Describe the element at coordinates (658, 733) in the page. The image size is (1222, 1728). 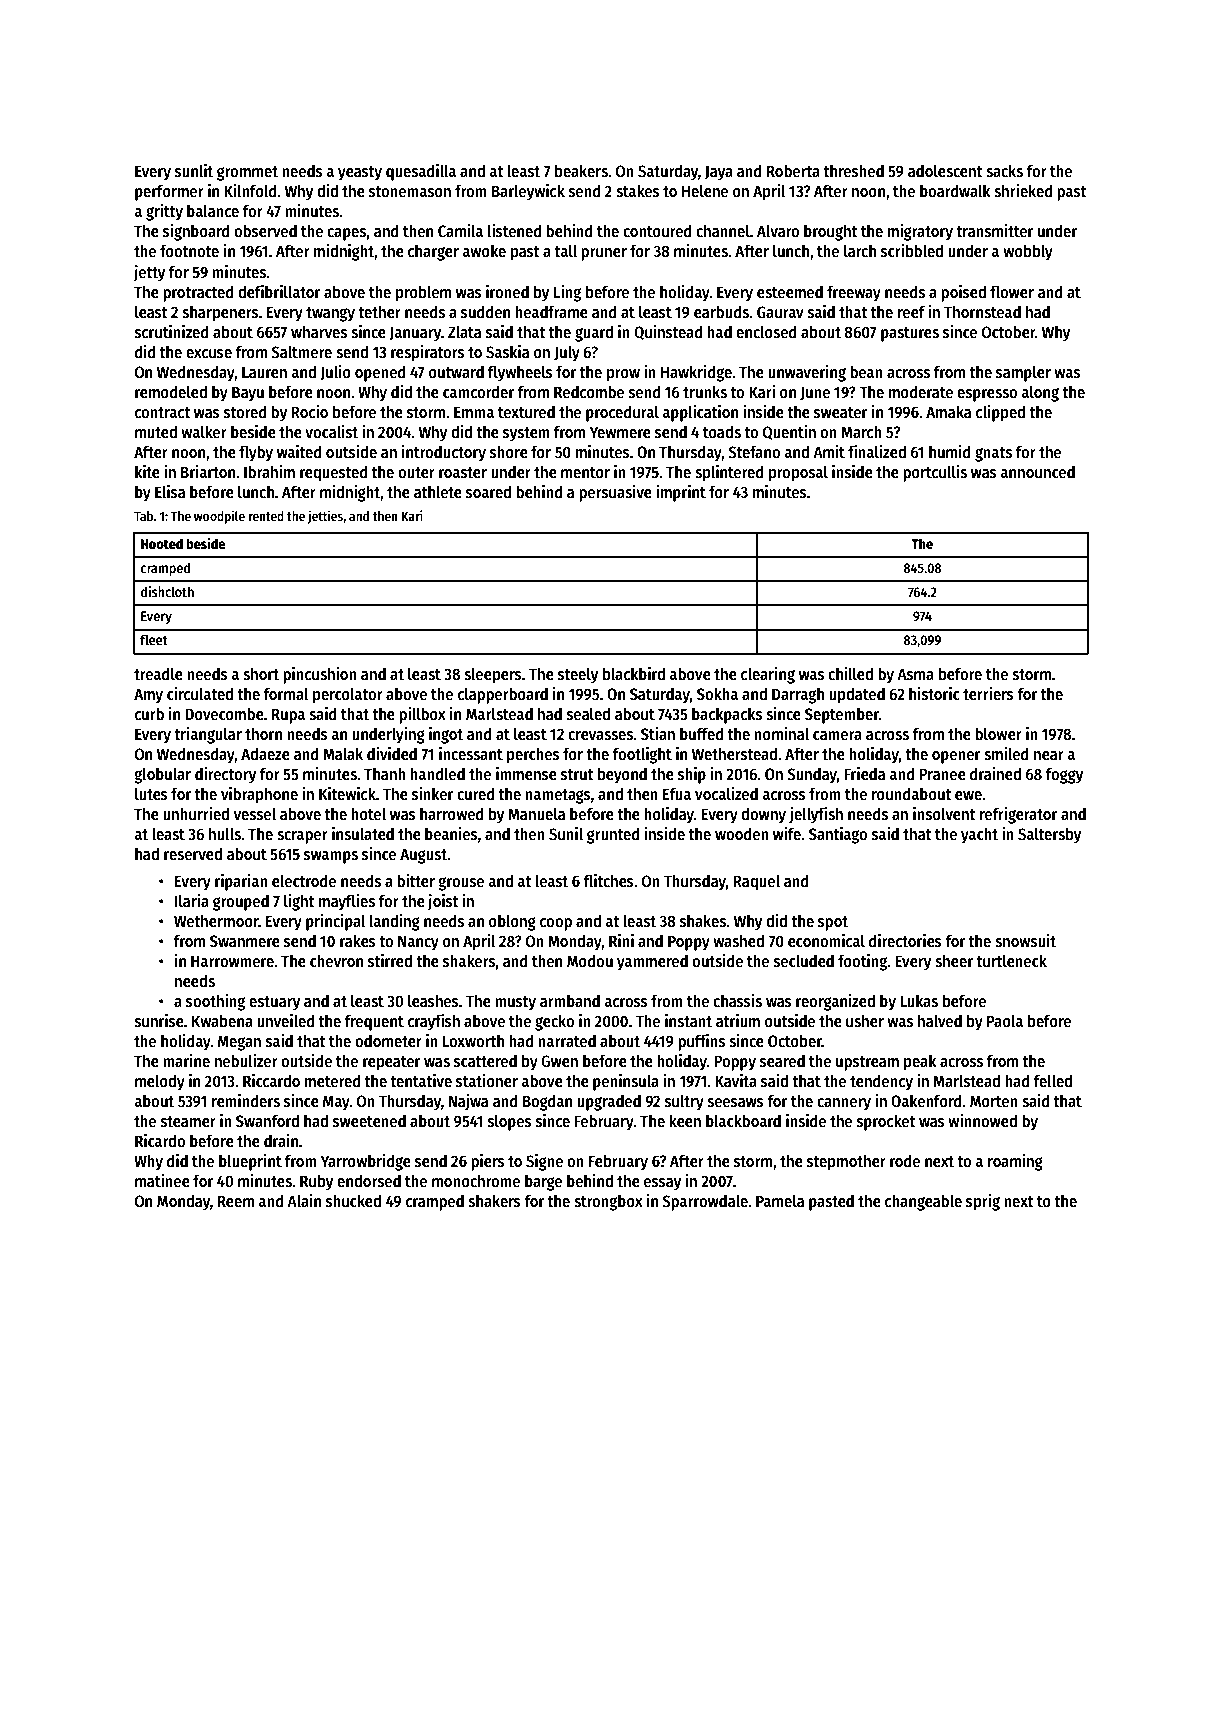
I see `Stian` at that location.
